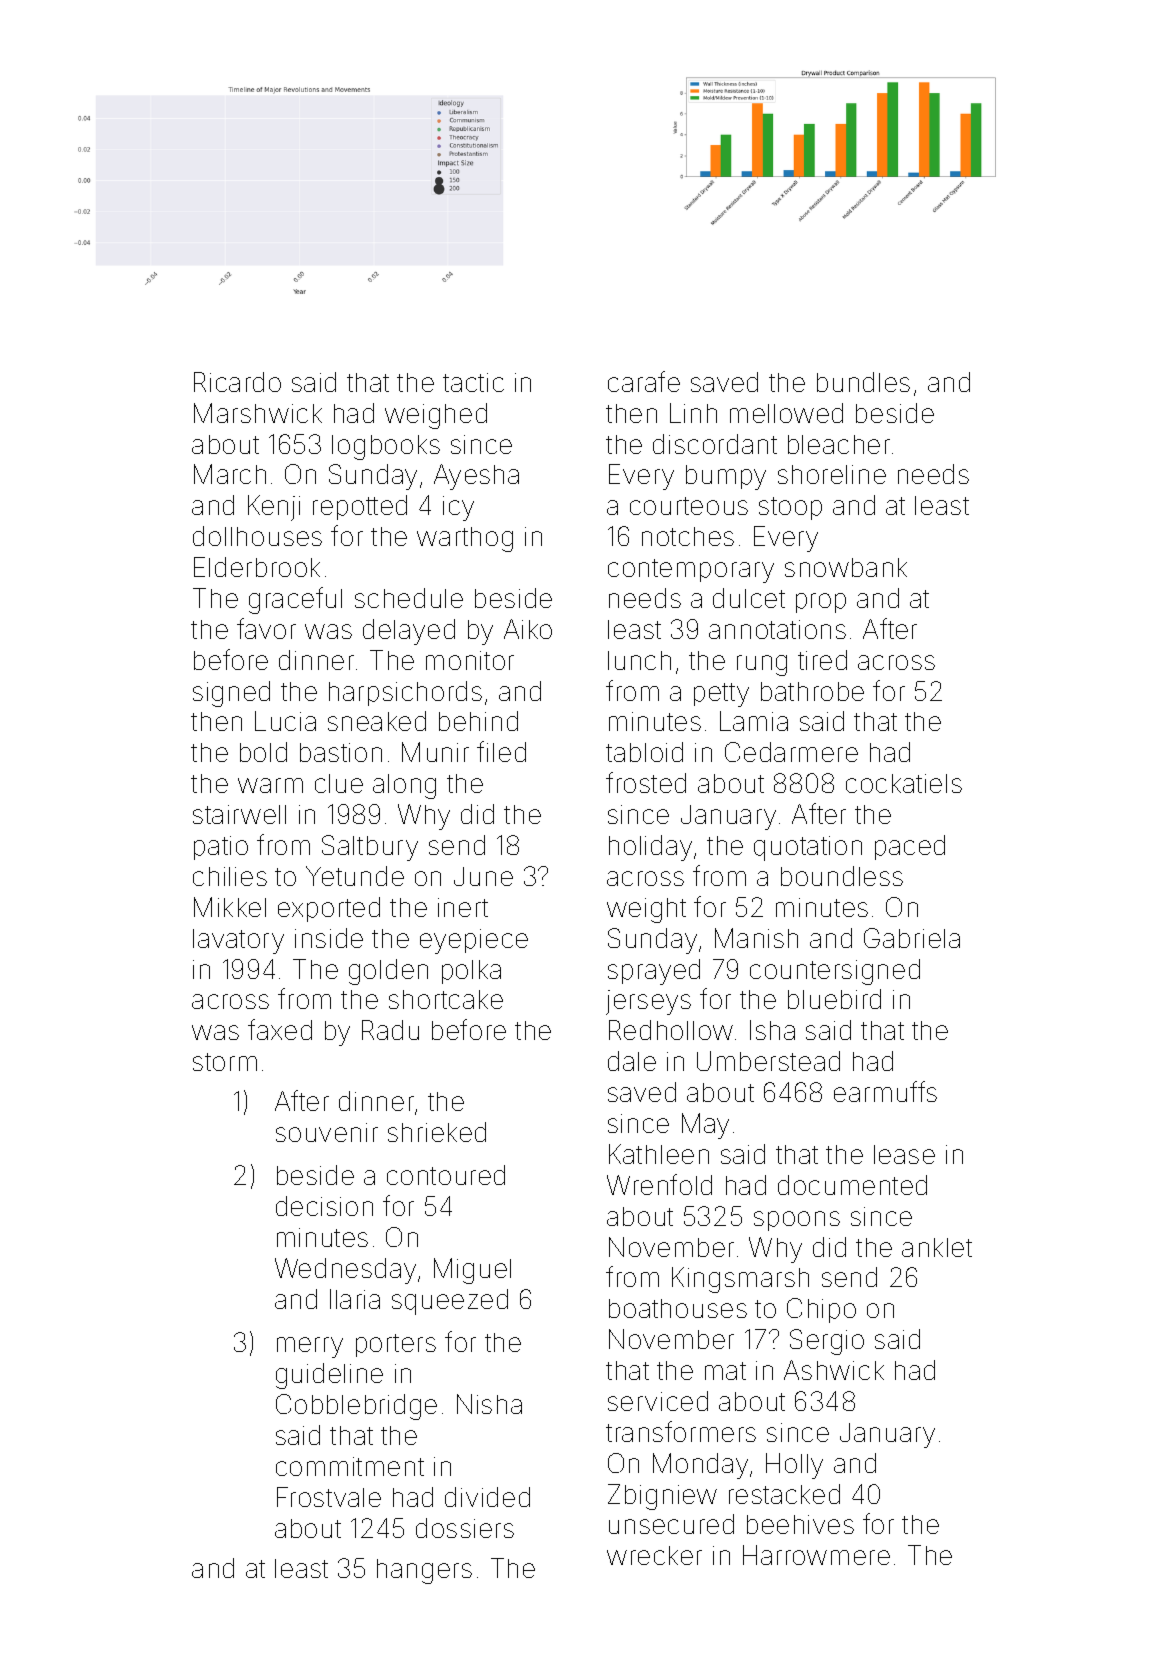  Describe the element at coordinates (648, 1002) in the screenshot. I see `jerseys` at that location.
